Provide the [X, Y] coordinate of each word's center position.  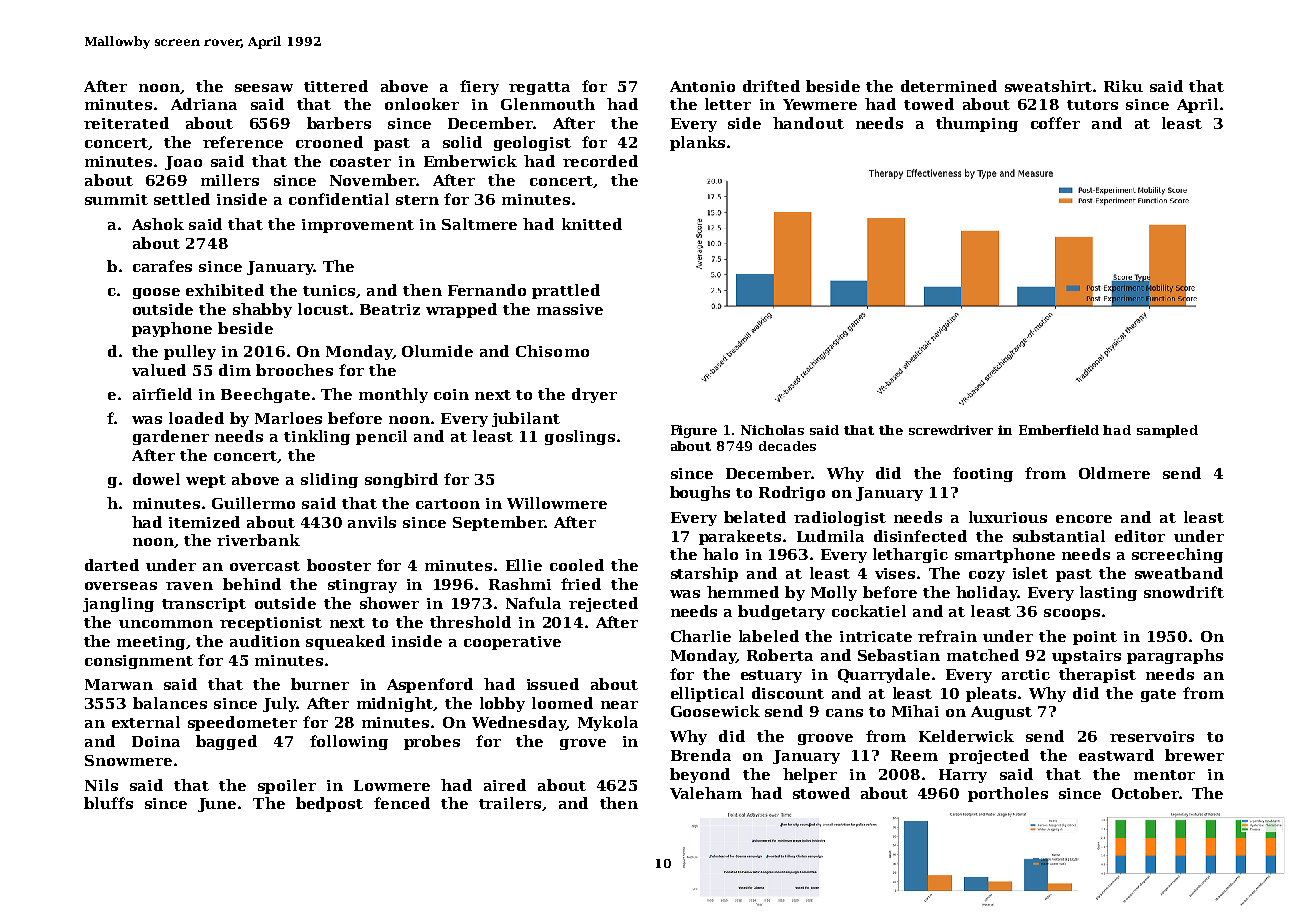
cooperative [512, 643]
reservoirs [1152, 736]
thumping [977, 124]
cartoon [448, 504]
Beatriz [390, 309]
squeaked [345, 642]
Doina [156, 741]
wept [206, 481]
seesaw [264, 88]
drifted [771, 86]
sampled [1167, 431]
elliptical [707, 694]
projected [989, 756]
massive [570, 309]
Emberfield [1059, 430]
